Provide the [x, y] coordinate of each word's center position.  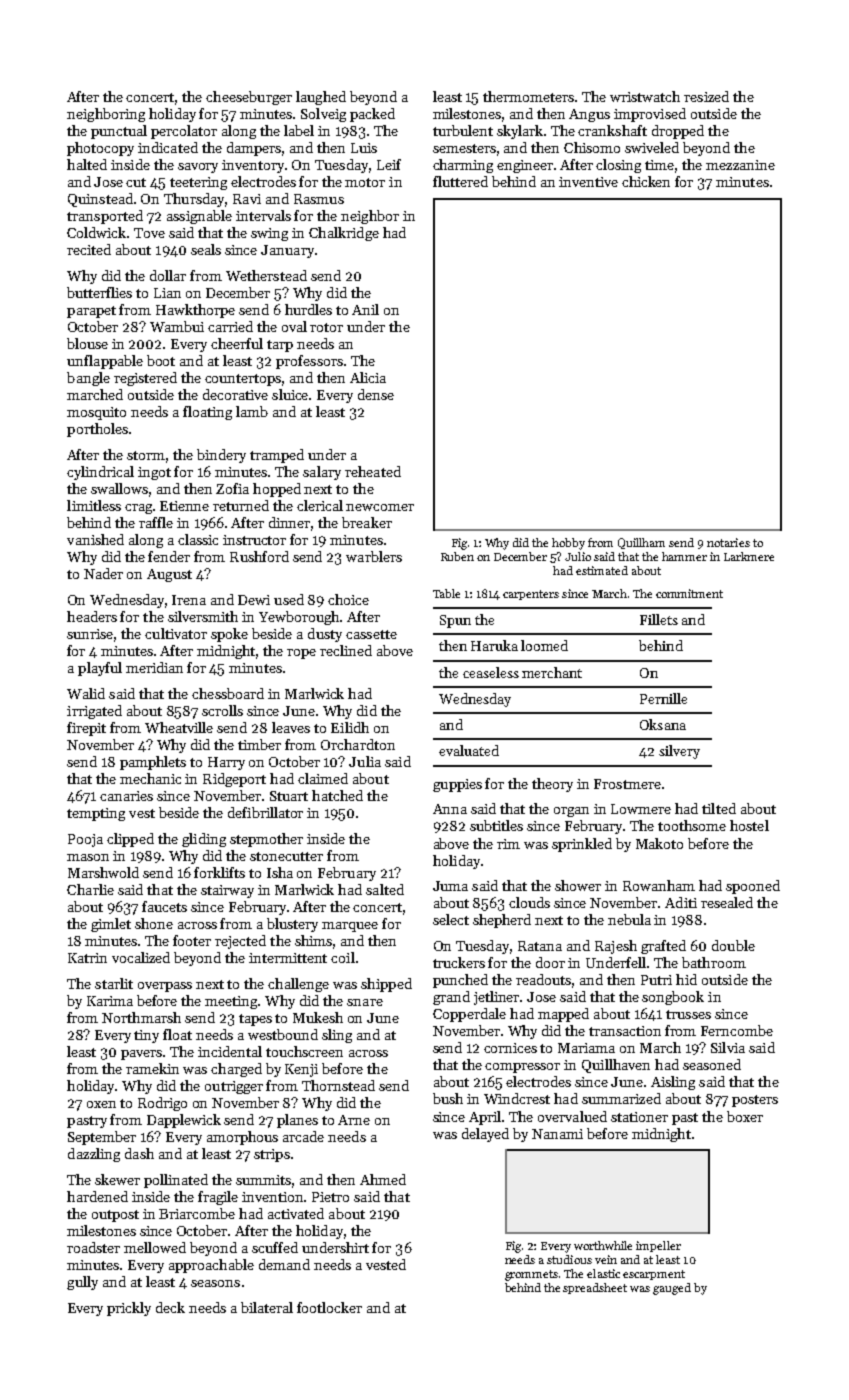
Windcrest [517, 1098]
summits [264, 1181]
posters [755, 1101]
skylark [520, 132]
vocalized [141, 957]
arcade [303, 1136]
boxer [745, 1116]
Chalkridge [344, 234]
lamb [252, 411]
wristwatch [645, 96]
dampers [254, 149]
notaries [728, 542]
